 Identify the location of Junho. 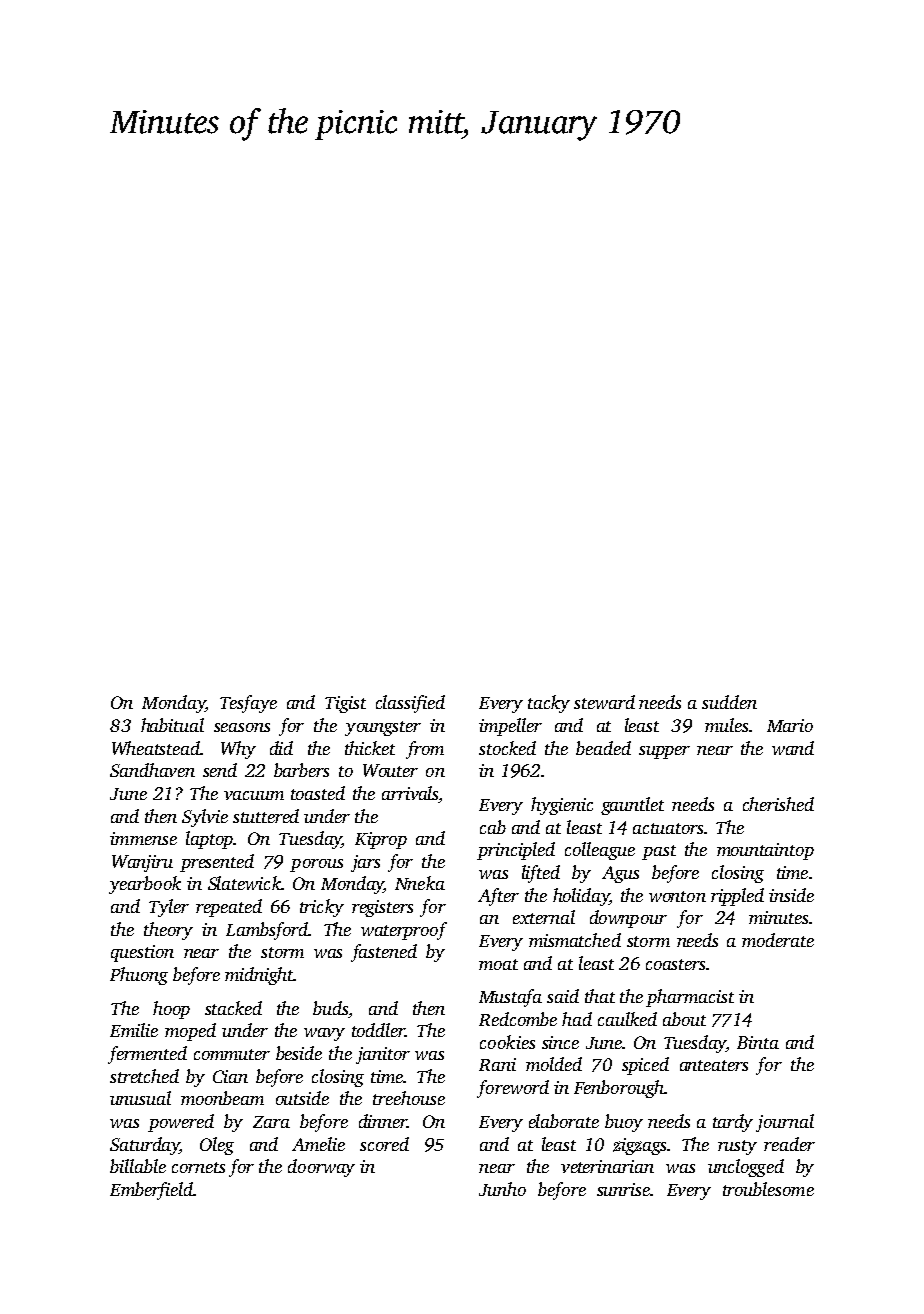
(502, 1189).
